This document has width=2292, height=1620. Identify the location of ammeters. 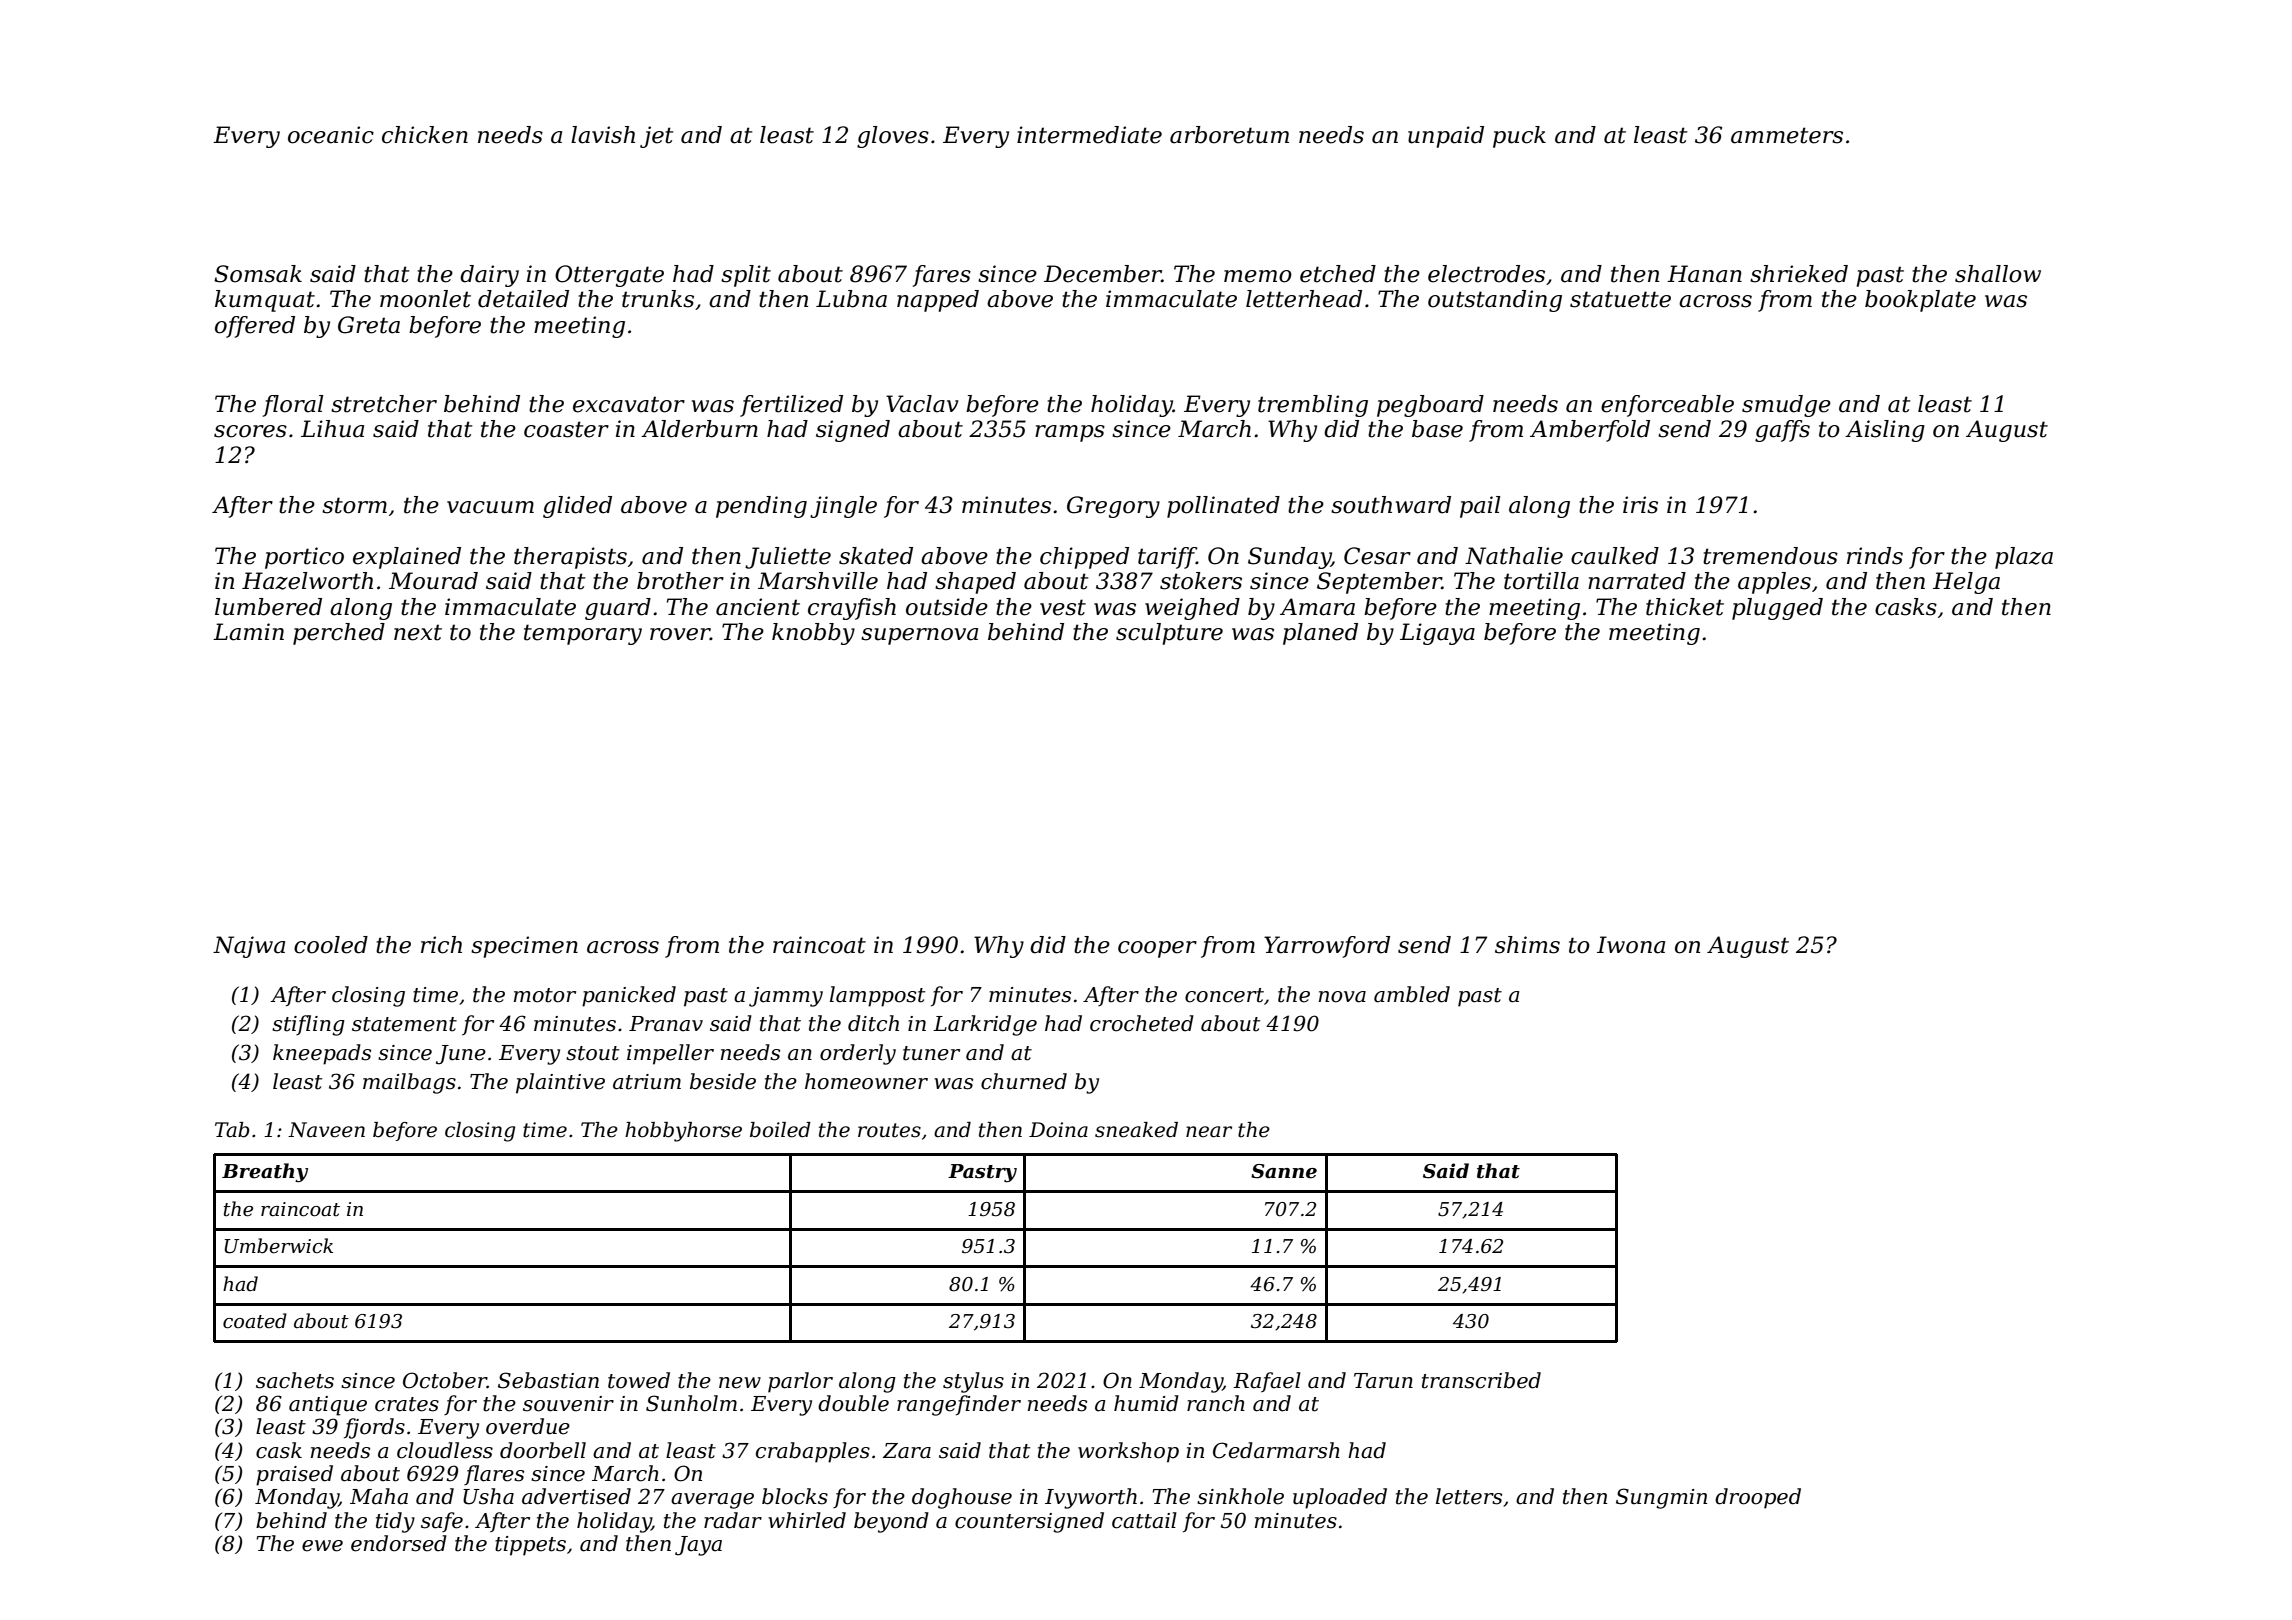
(1787, 135).
